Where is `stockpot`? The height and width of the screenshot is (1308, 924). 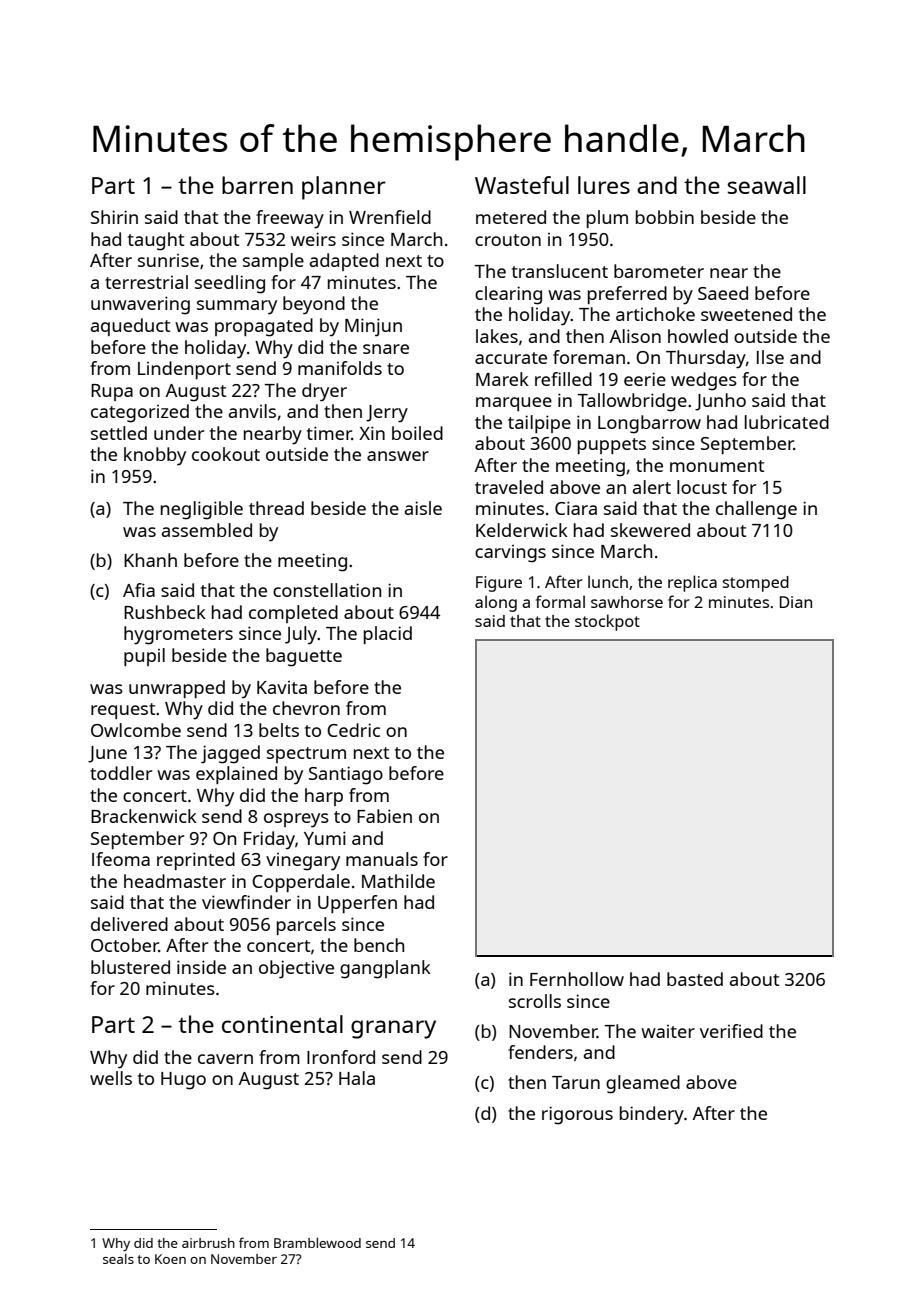 stockpot is located at coordinates (607, 622).
